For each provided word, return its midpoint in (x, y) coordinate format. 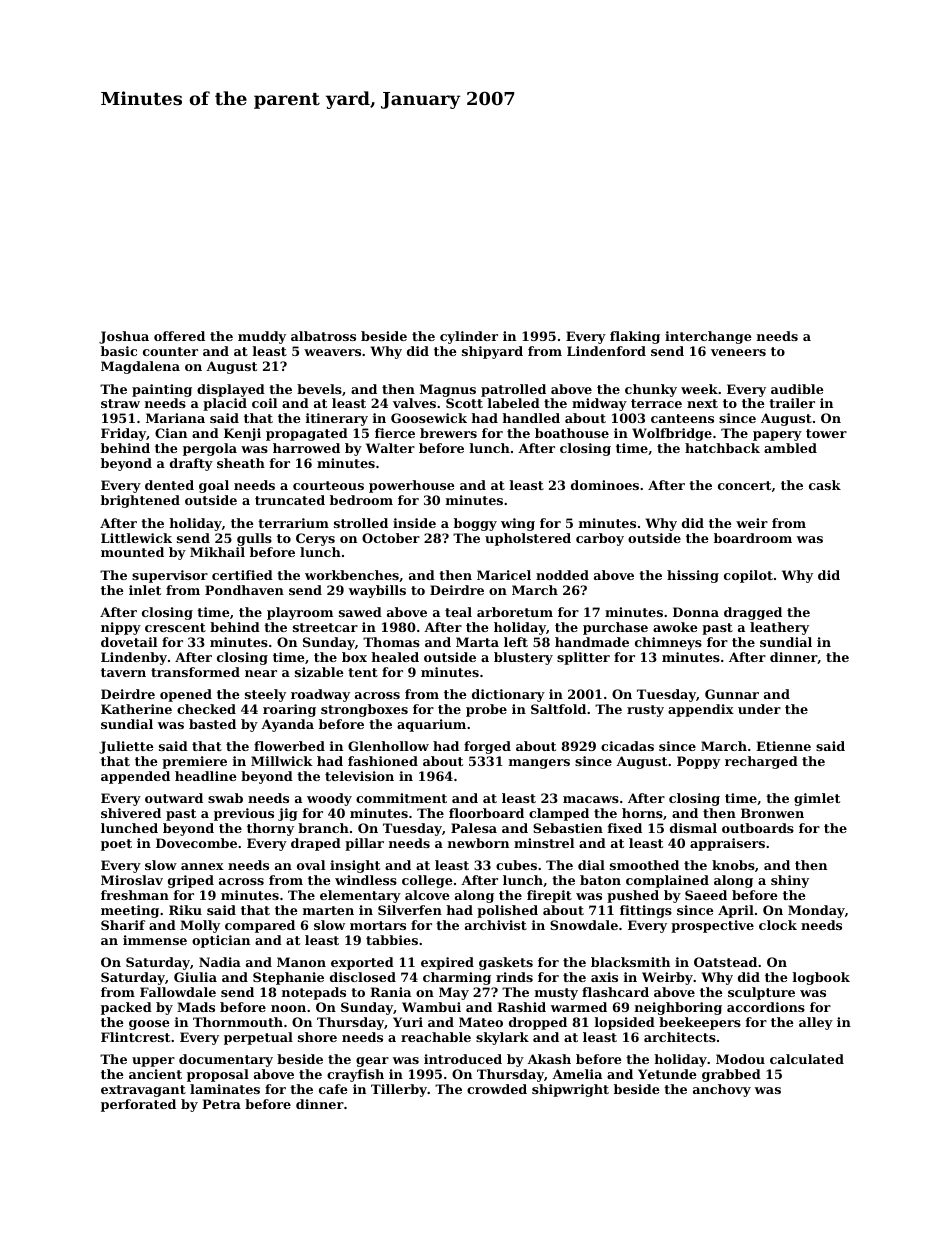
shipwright (570, 1090)
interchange (708, 337)
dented (169, 485)
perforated (138, 1105)
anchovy (722, 1090)
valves (414, 403)
